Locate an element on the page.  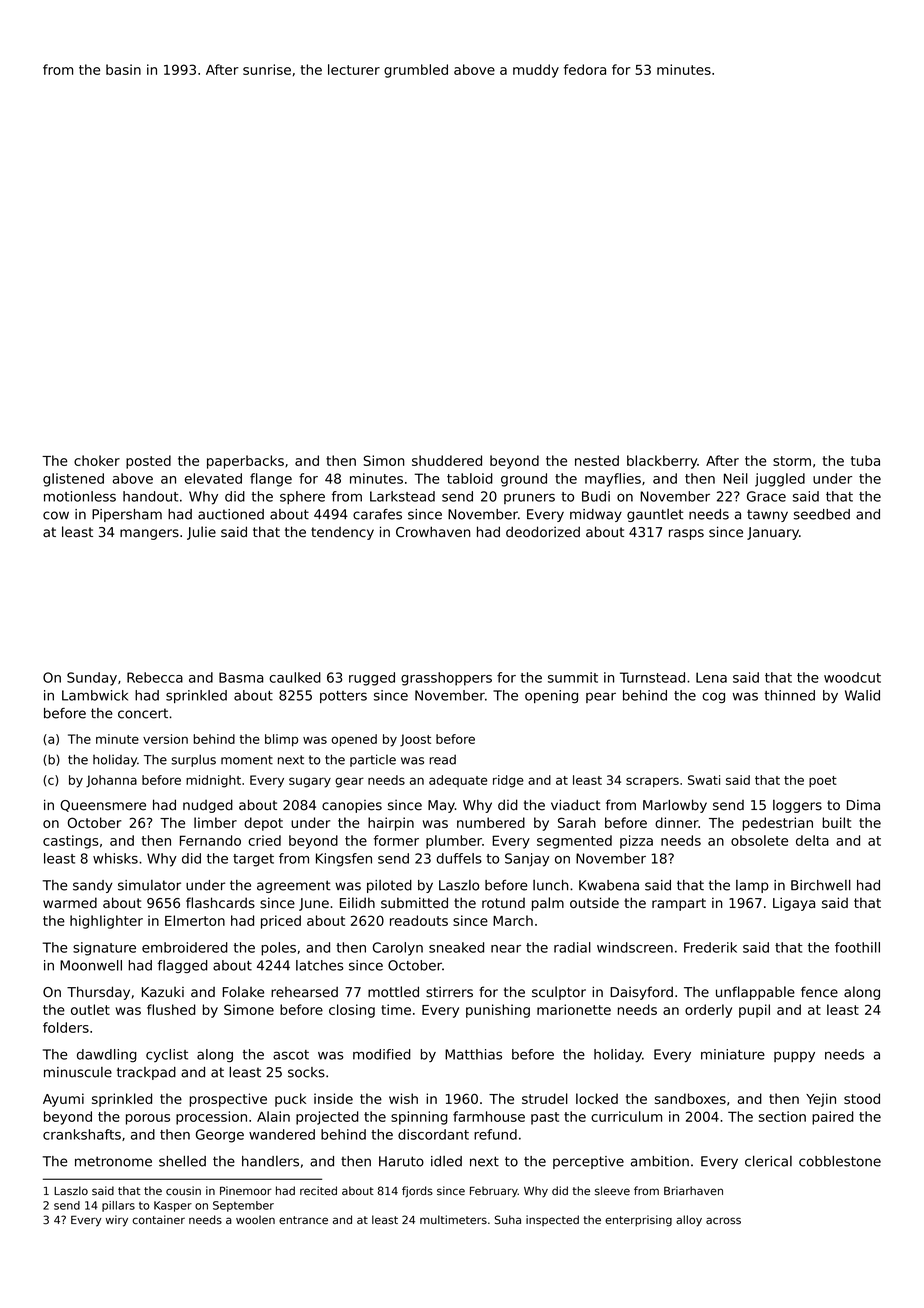
deodorized is located at coordinates (543, 532).
